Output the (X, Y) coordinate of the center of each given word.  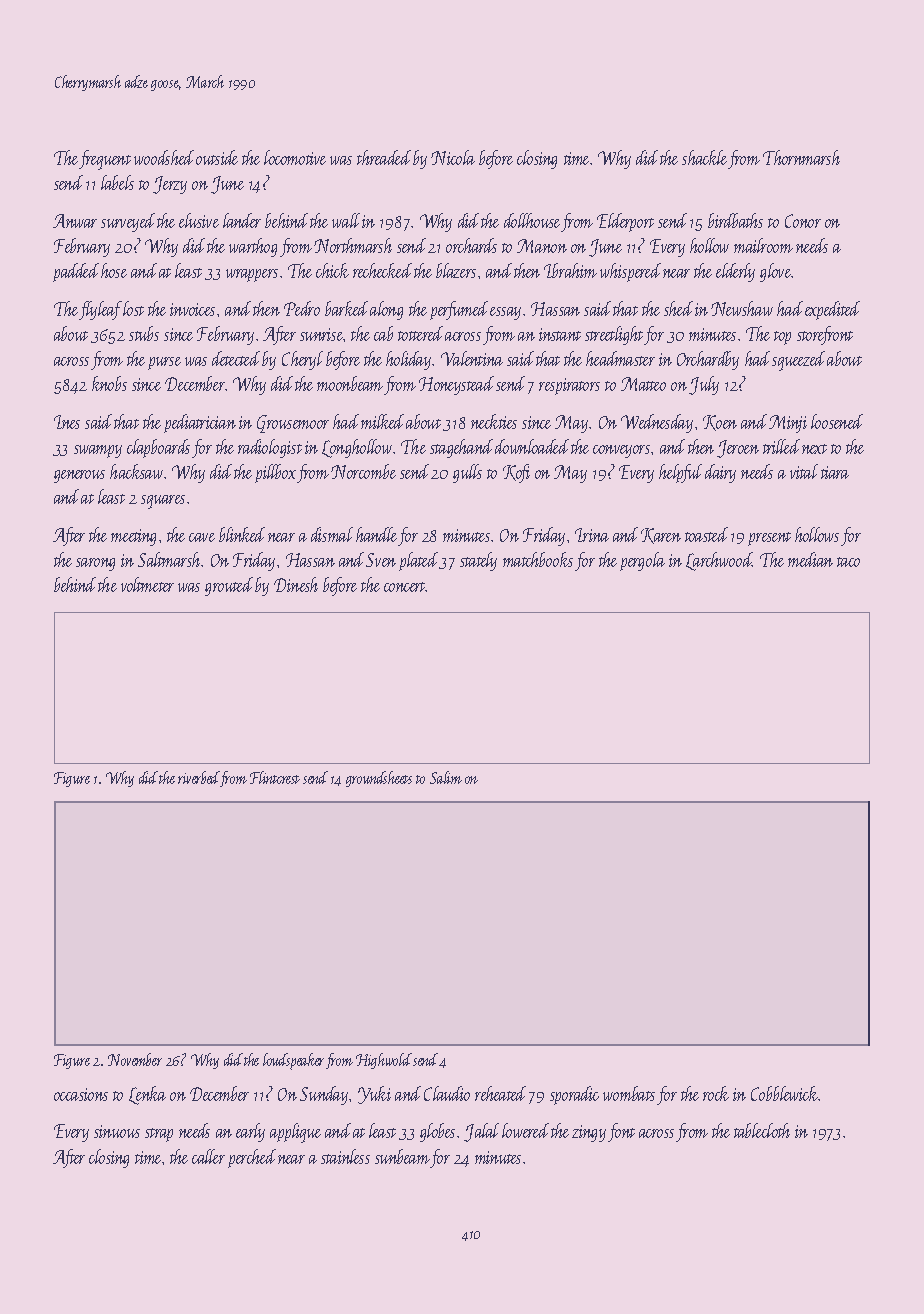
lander (242, 220)
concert (405, 587)
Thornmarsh (801, 157)
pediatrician (200, 423)
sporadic (574, 1095)
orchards (471, 245)
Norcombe (363, 471)
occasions (81, 1094)
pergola (642, 561)
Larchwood (719, 561)
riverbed (199, 777)
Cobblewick (785, 1093)
